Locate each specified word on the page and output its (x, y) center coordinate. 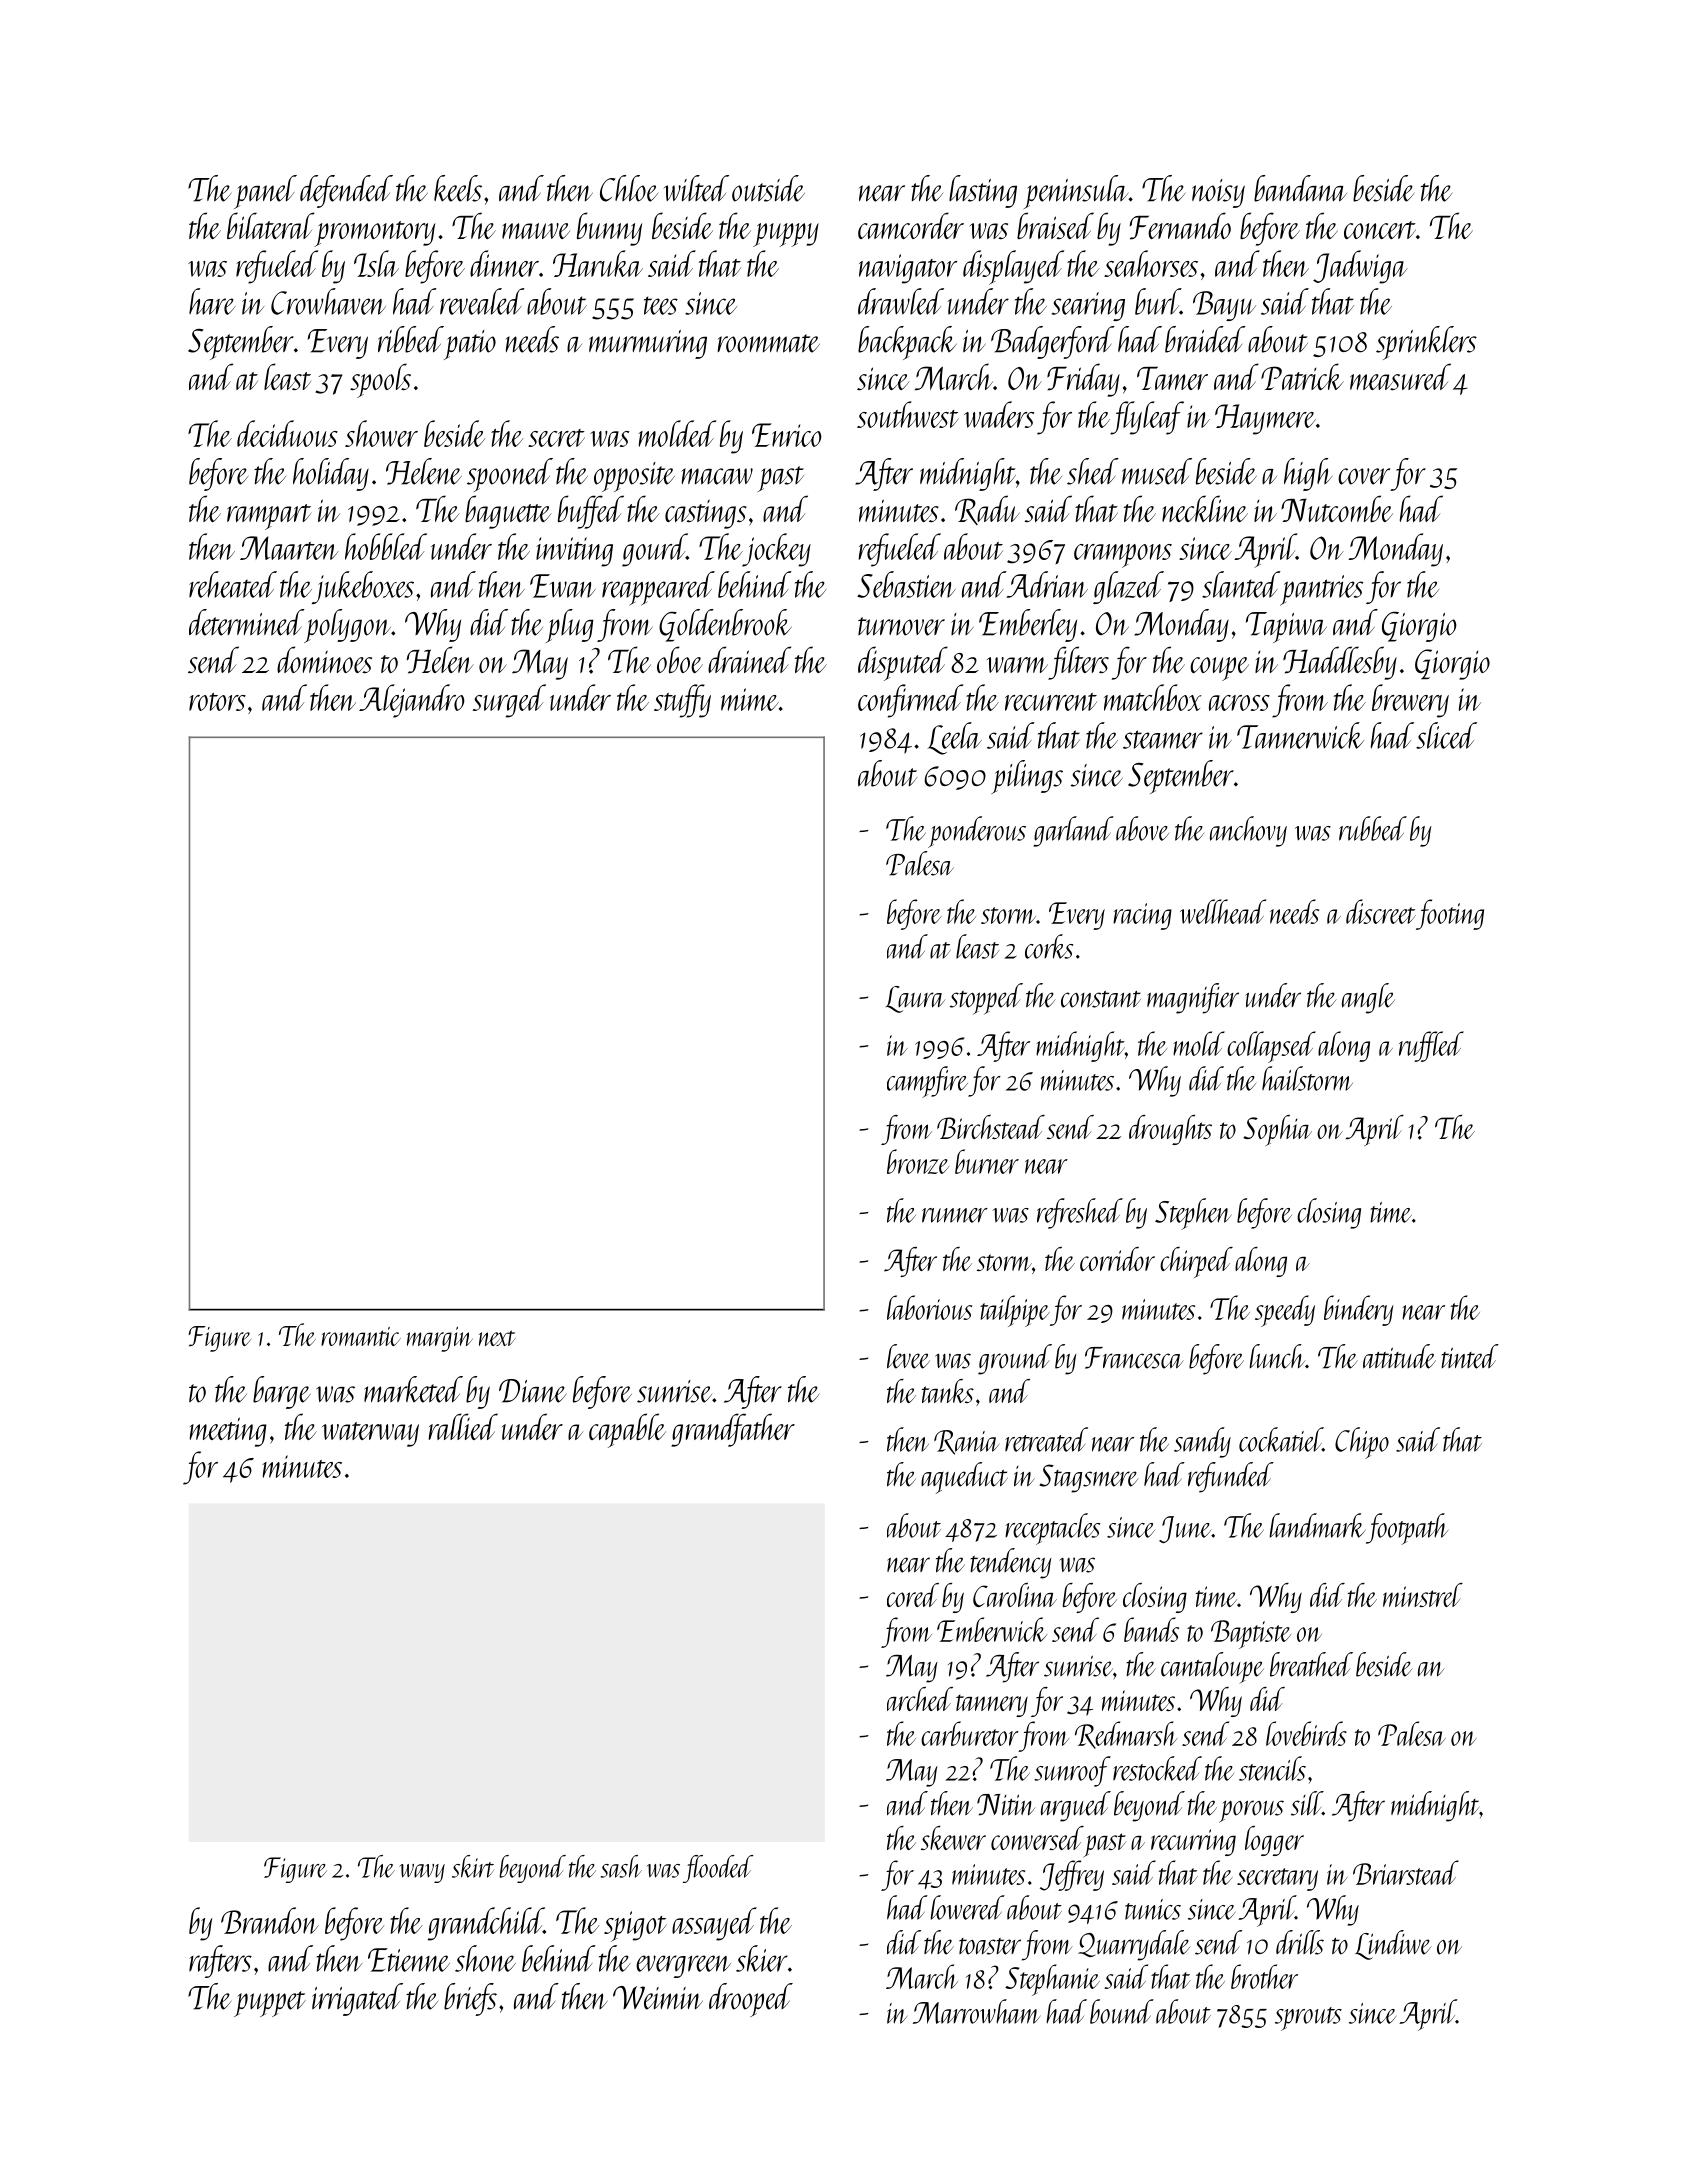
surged (509, 701)
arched (920, 1699)
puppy (786, 235)
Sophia (1277, 1130)
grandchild (486, 1924)
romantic (361, 1336)
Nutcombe (1337, 508)
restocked (1157, 1768)
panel (265, 192)
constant (1101, 999)
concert (1380, 230)
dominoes (324, 659)
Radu (987, 510)
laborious (929, 1307)
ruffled (1431, 1046)
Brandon (270, 1920)
